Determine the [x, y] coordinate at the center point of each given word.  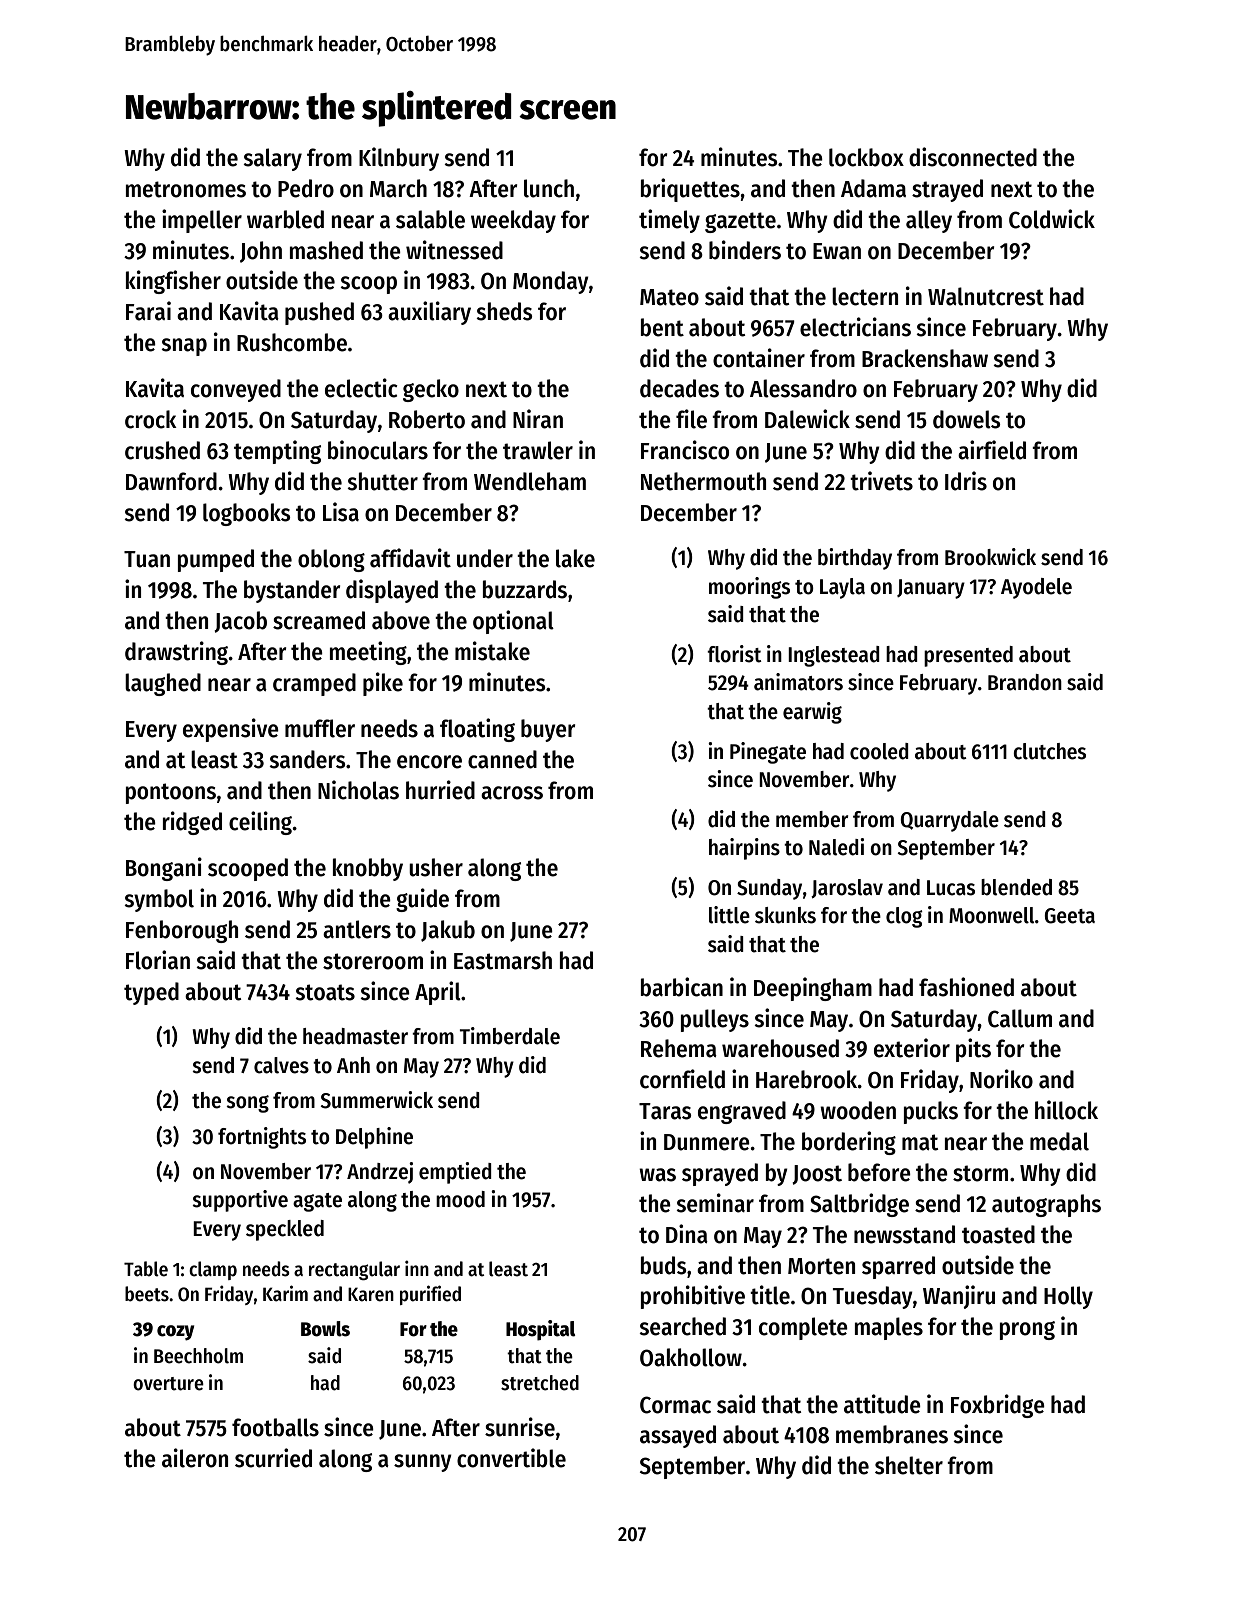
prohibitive [693, 1297]
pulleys [715, 1020]
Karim [285, 1293]
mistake [492, 651]
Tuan [147, 559]
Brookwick [990, 557]
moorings [749, 588]
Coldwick [1052, 219]
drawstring [177, 653]
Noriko [1001, 1079]
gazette [740, 222]
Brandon [1025, 682]
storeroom [373, 961]
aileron [195, 1458]
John [261, 252]
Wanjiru [959, 1297]
